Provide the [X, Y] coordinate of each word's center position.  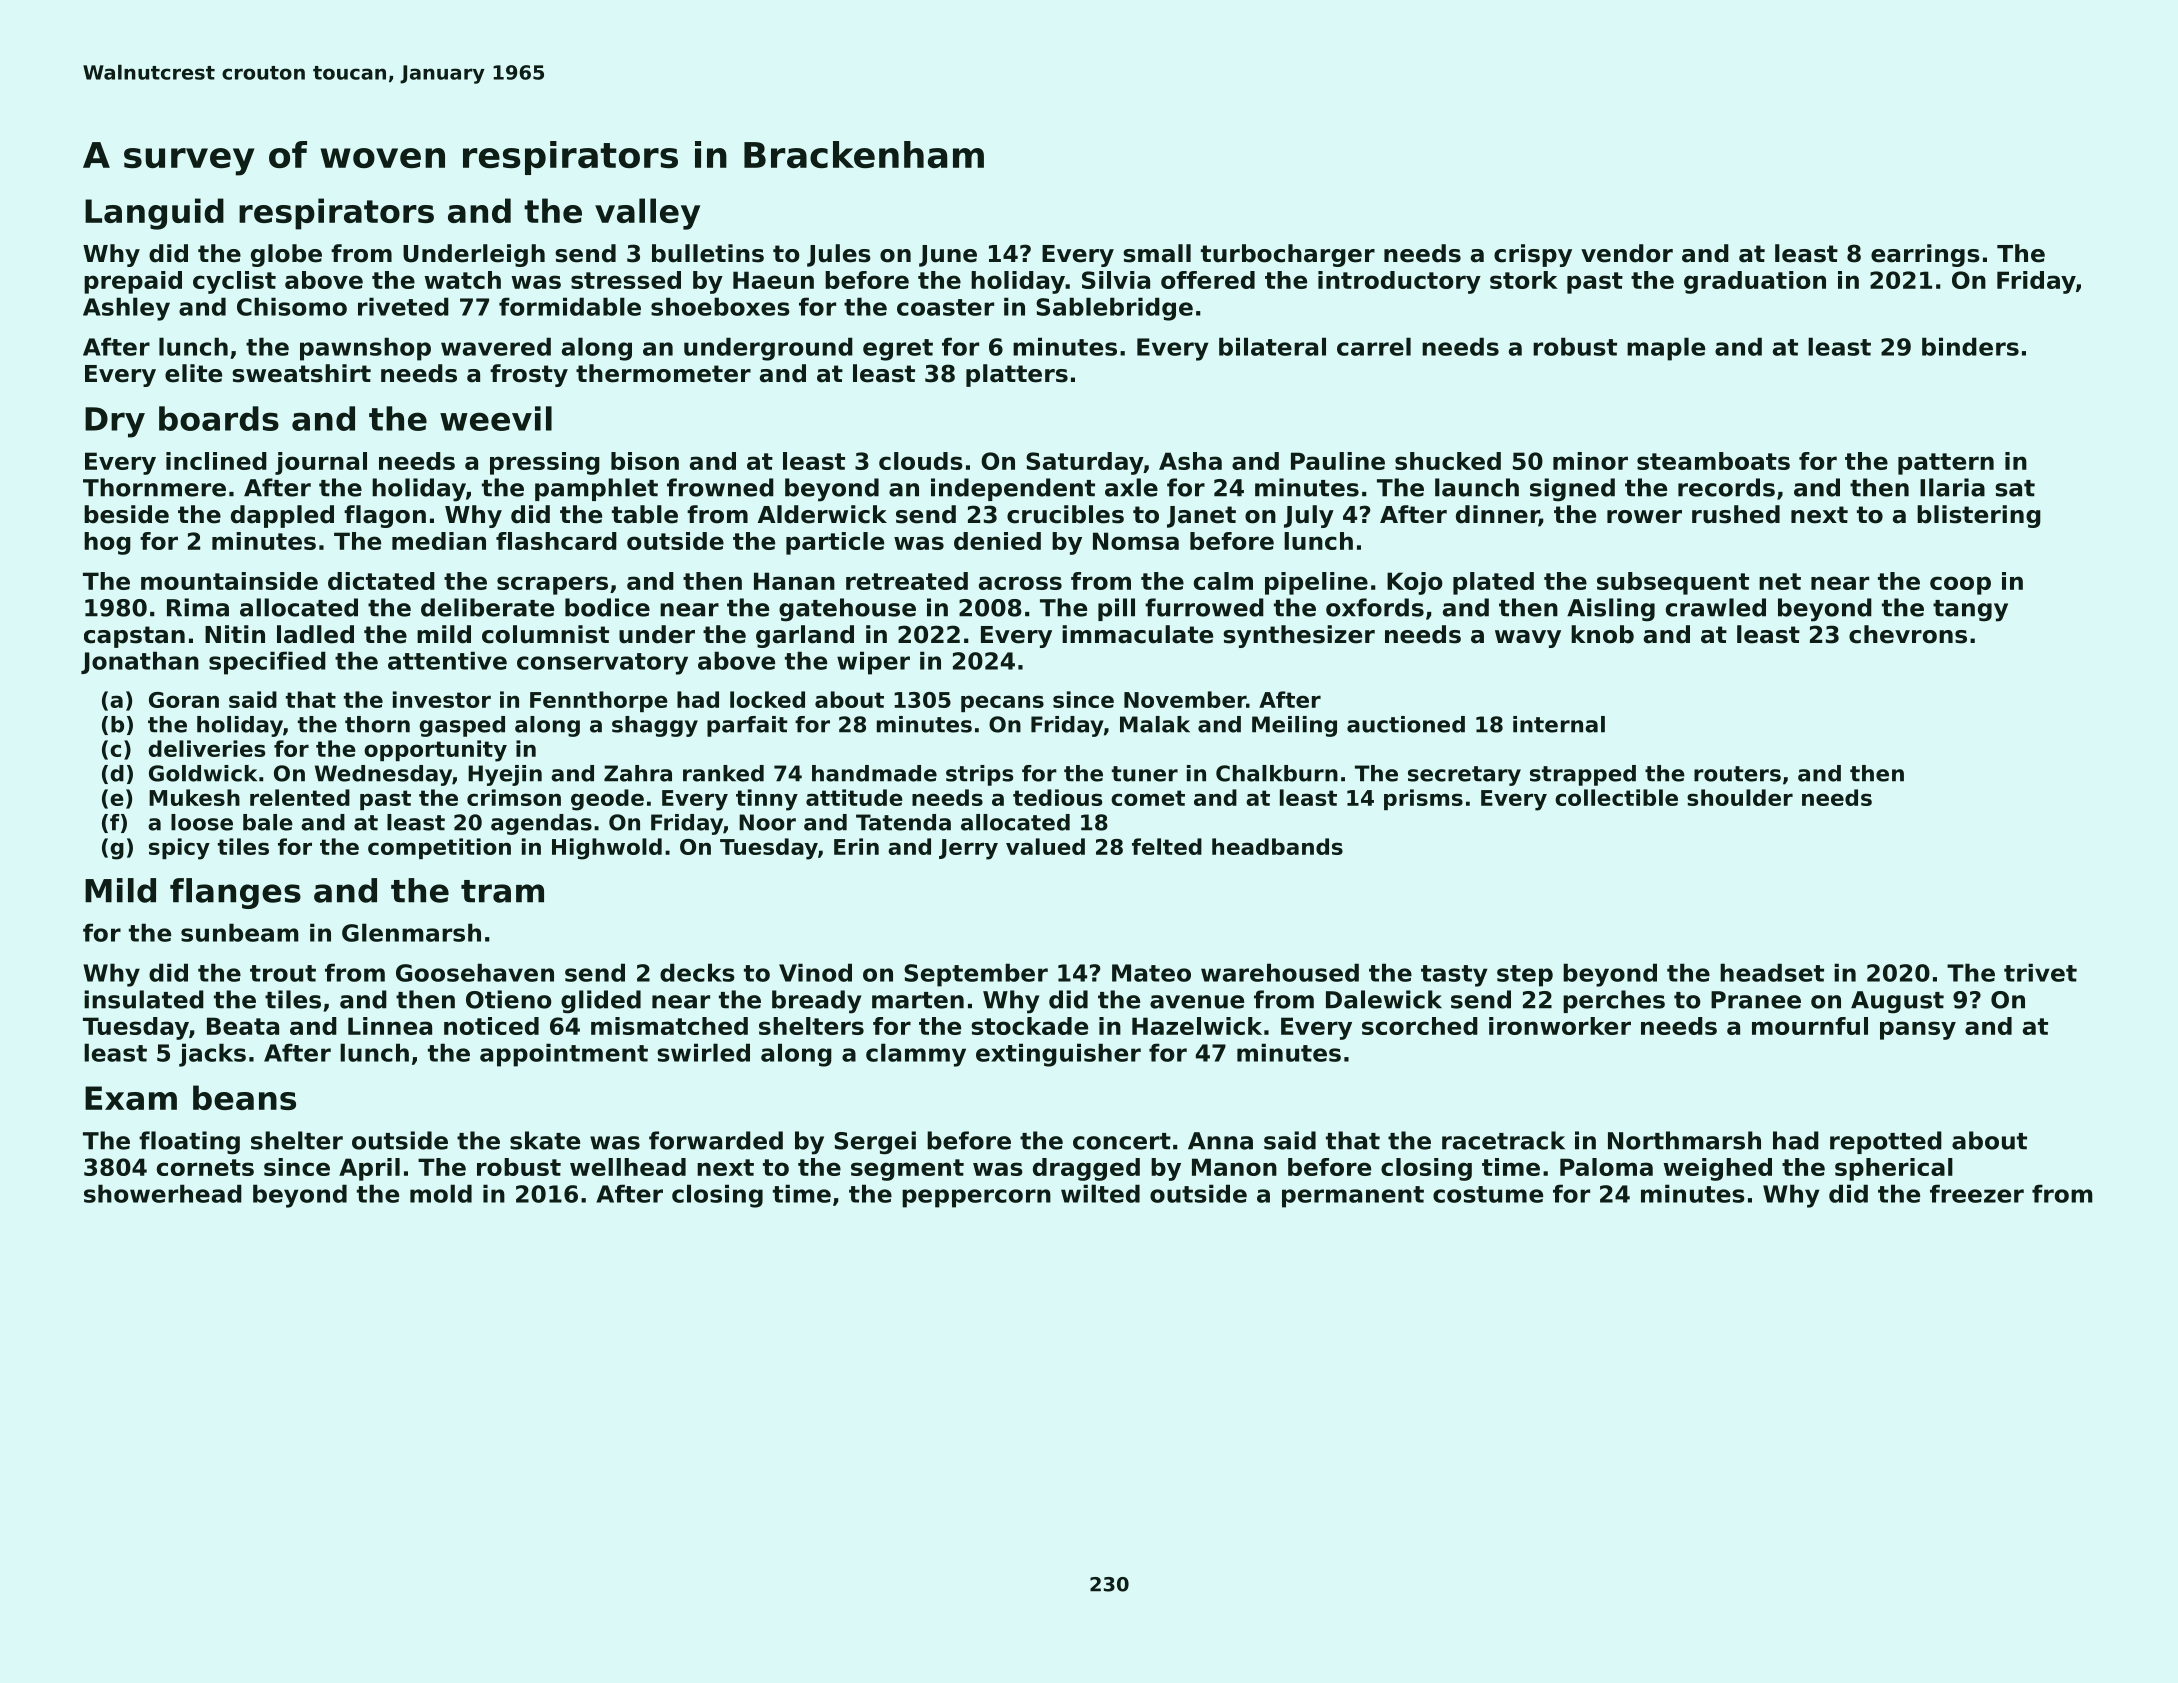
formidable [570, 306]
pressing [545, 463]
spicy [179, 849]
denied [997, 541]
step [1525, 976]
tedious [1057, 797]
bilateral [1272, 346]
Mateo [1151, 973]
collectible [1616, 797]
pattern [1946, 464]
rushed [1736, 514]
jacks [212, 1055]
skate [545, 1140]
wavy [1528, 639]
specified [267, 663]
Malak [1155, 724]
